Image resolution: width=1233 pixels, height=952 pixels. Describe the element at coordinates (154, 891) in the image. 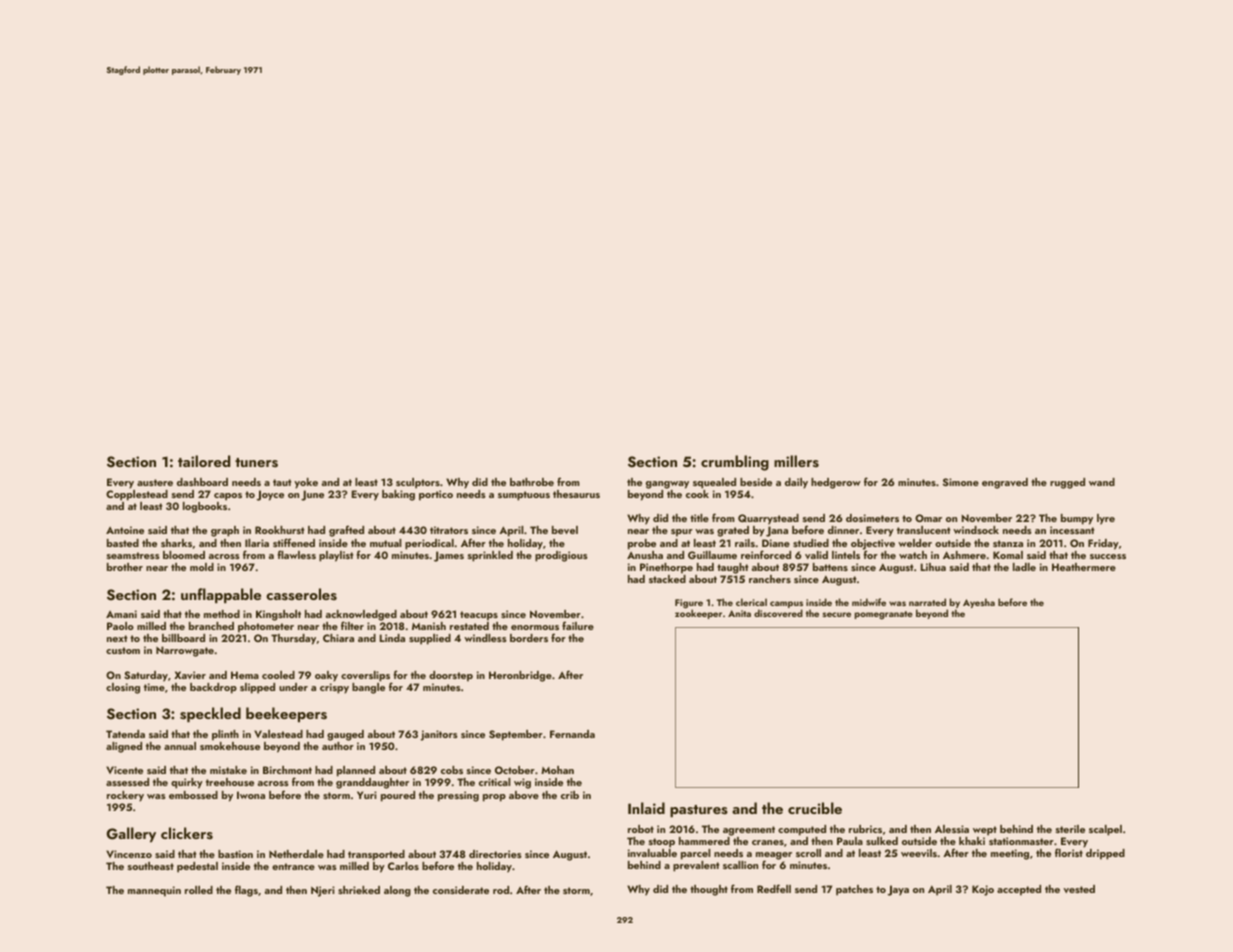

I see `mannequin` at that location.
